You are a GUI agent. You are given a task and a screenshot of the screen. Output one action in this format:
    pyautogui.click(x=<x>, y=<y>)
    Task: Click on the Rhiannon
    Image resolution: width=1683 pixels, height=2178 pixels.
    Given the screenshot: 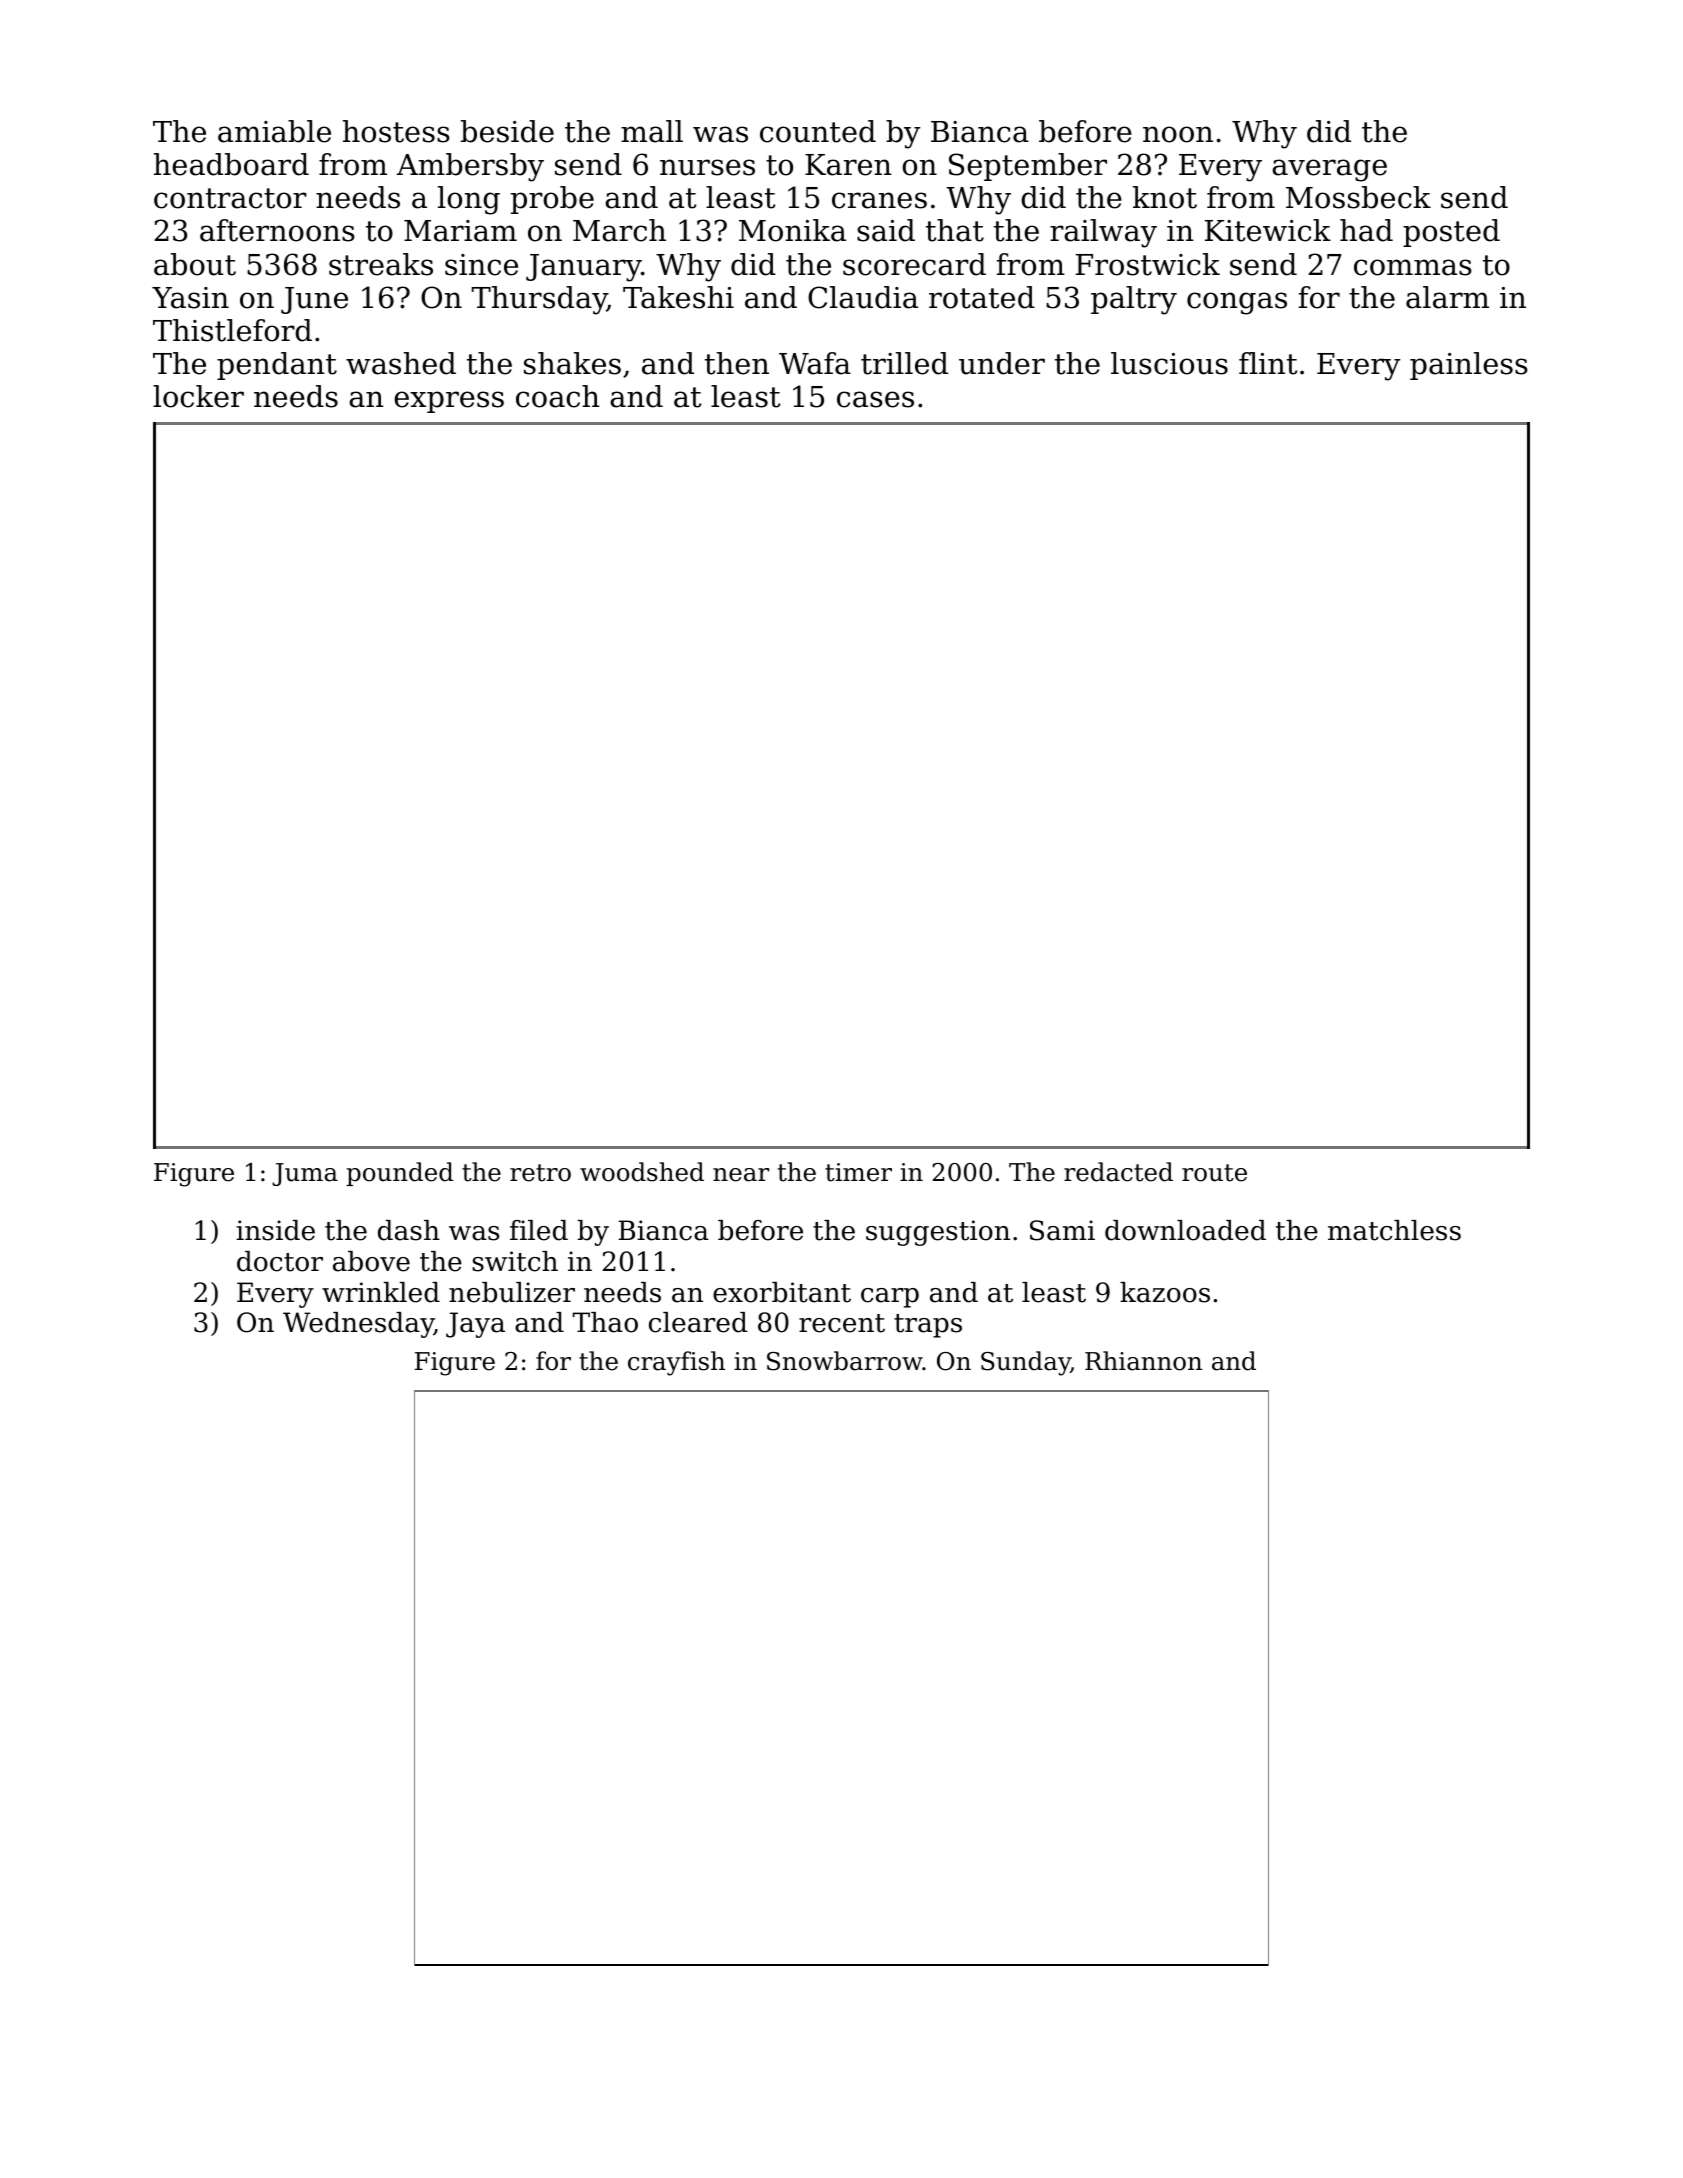 What is the action you would take?
    pyautogui.click(x=1143, y=1361)
